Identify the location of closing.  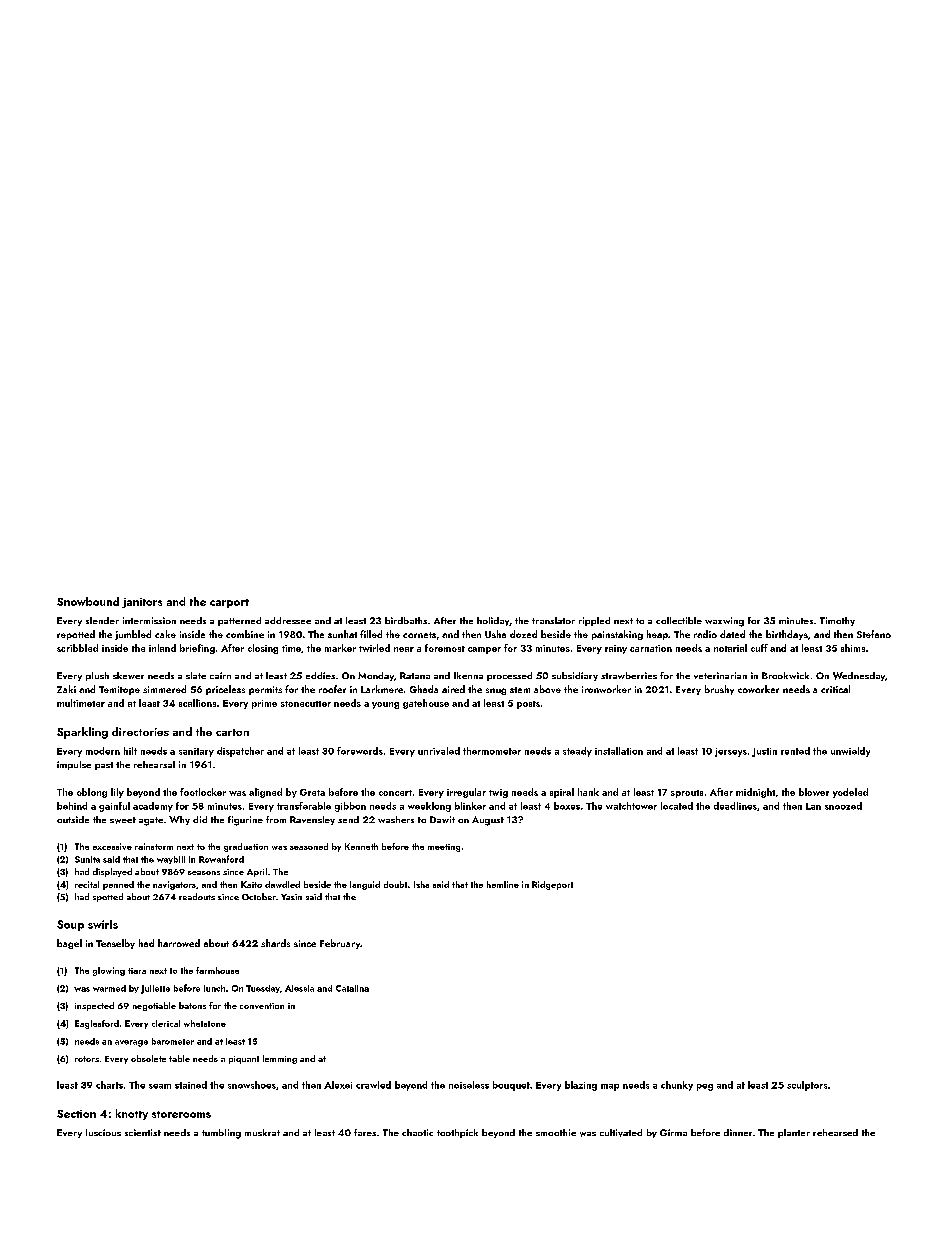
(263, 649).
